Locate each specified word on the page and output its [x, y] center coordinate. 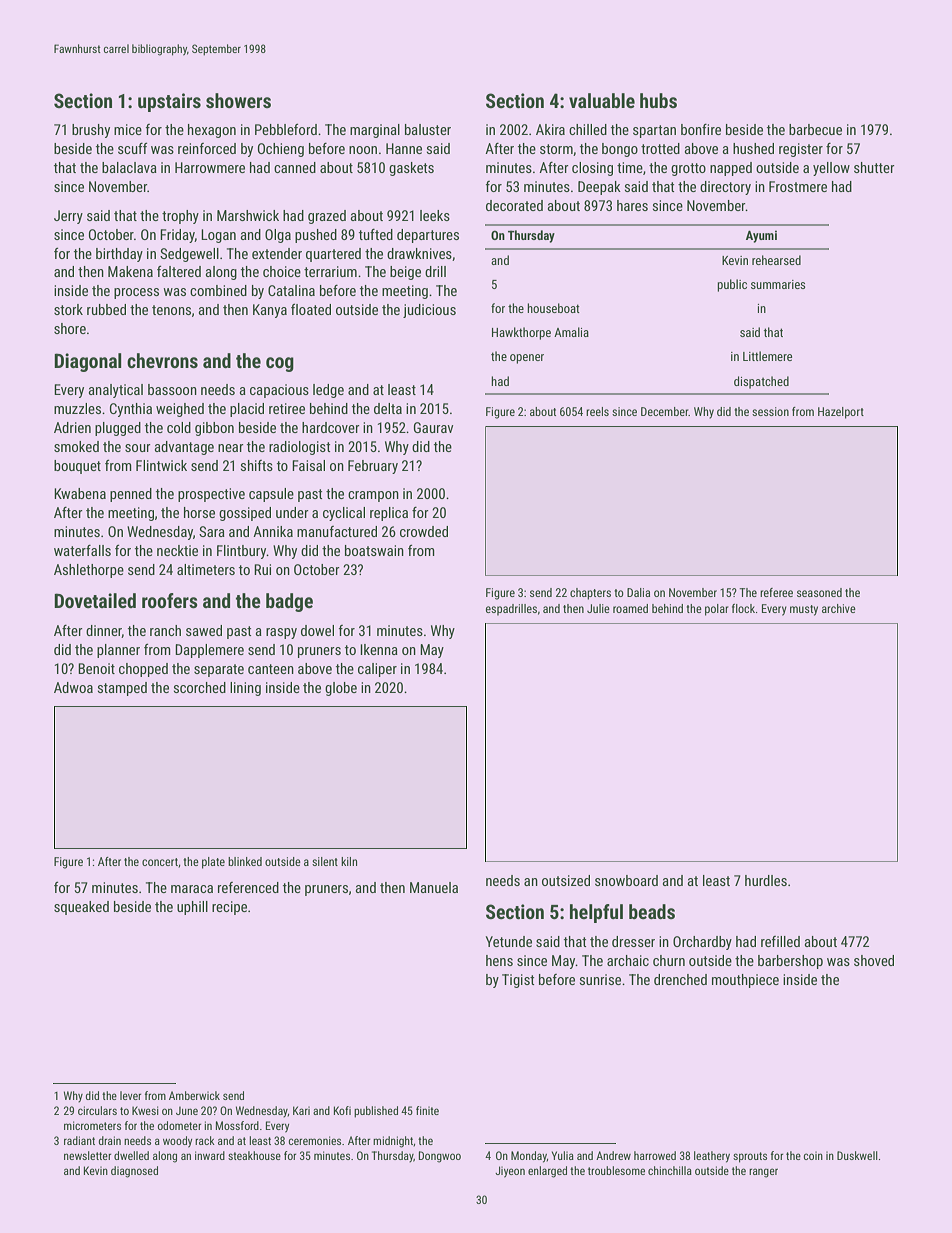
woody [177, 1142]
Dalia [638, 592]
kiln [349, 861]
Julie [598, 608]
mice [128, 129]
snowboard [626, 880]
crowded [424, 531]
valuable [602, 100]
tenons [171, 310]
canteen [271, 669]
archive [839, 608]
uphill [192, 908]
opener [527, 359]
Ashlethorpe [89, 571]
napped [731, 169]
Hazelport [841, 413]
